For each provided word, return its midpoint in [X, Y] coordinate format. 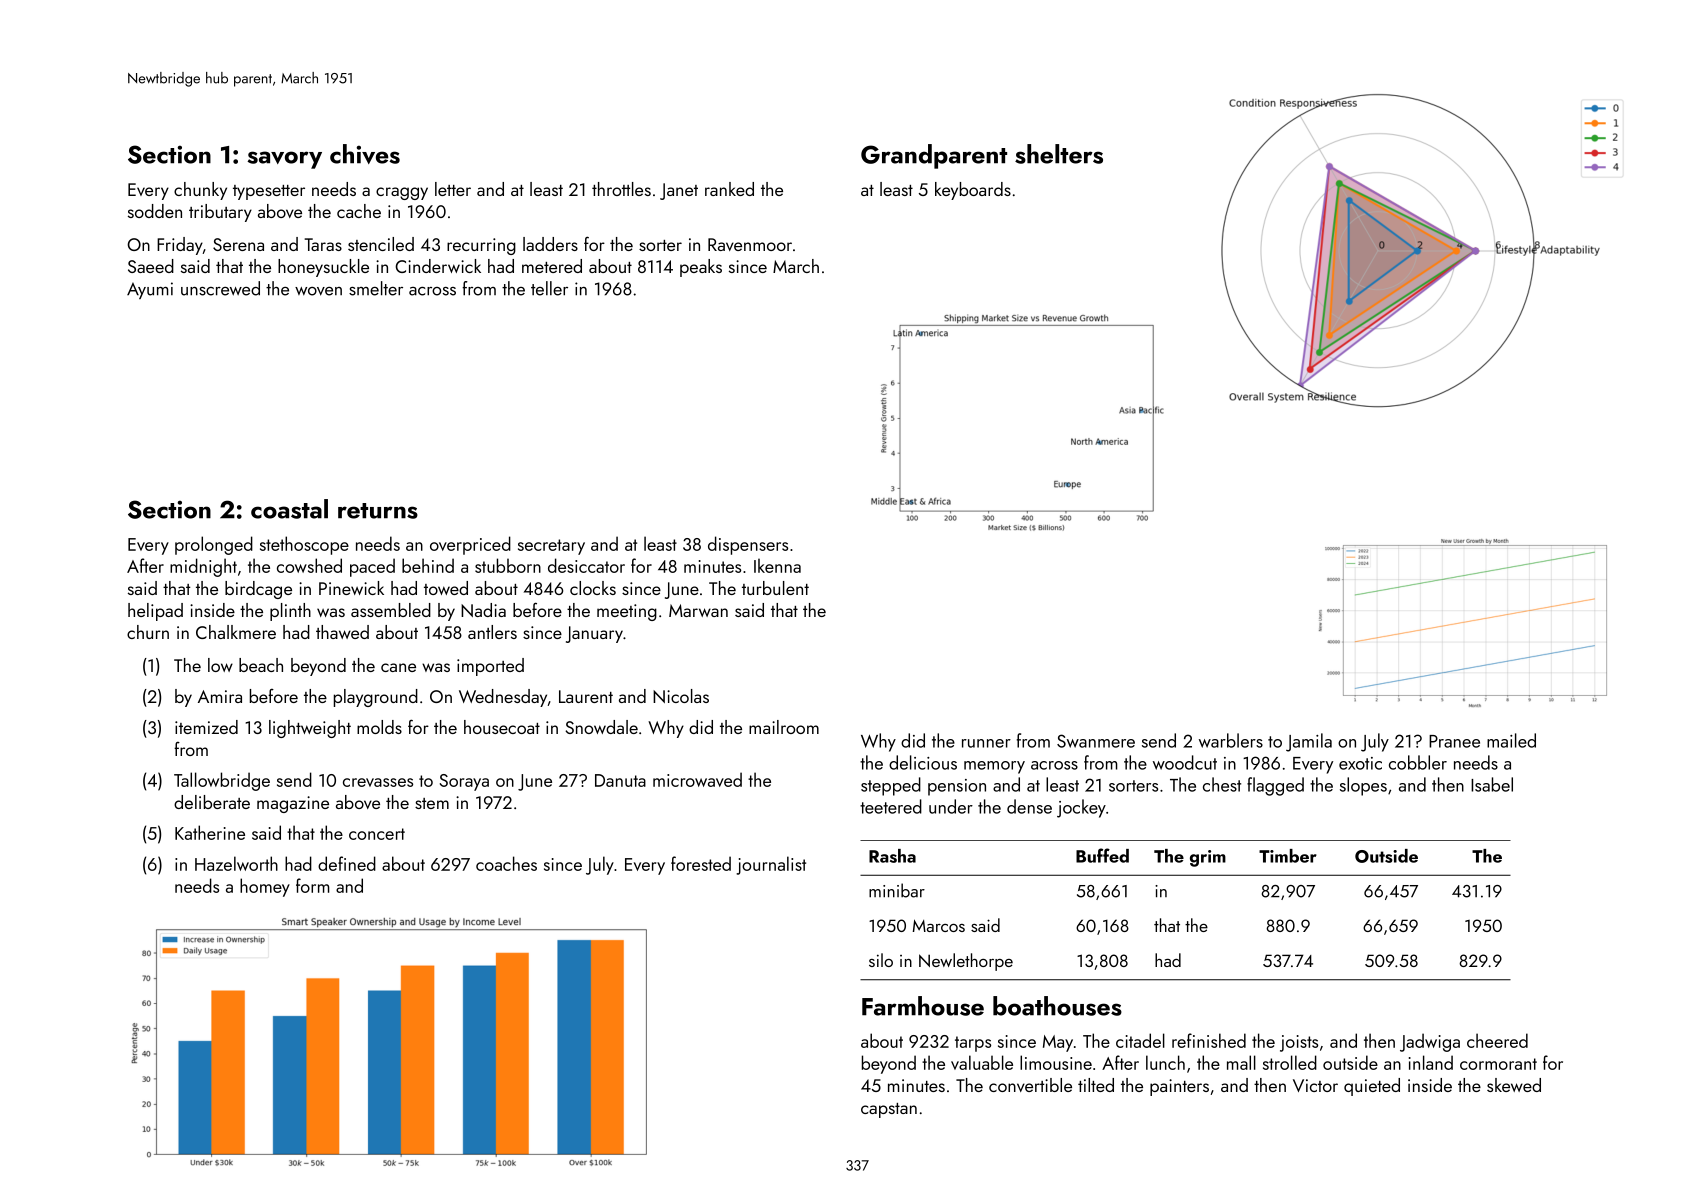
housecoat [502, 727]
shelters [1059, 154]
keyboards [973, 191]
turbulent [775, 588]
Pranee [1454, 741]
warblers [1231, 740]
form [312, 885]
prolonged [214, 545]
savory [284, 160]
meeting [627, 612]
